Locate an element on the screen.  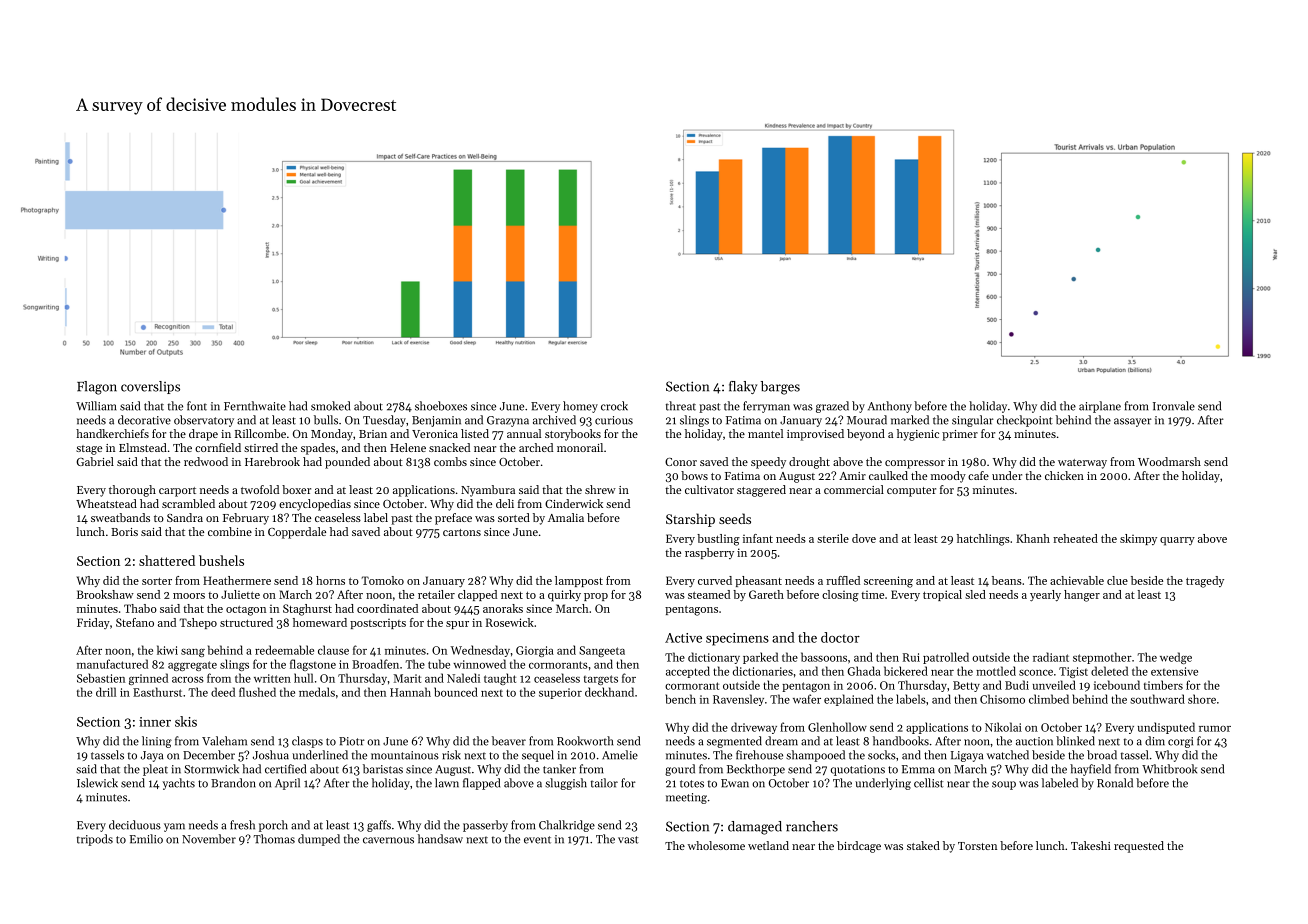
undisputed is located at coordinates (1166, 728).
